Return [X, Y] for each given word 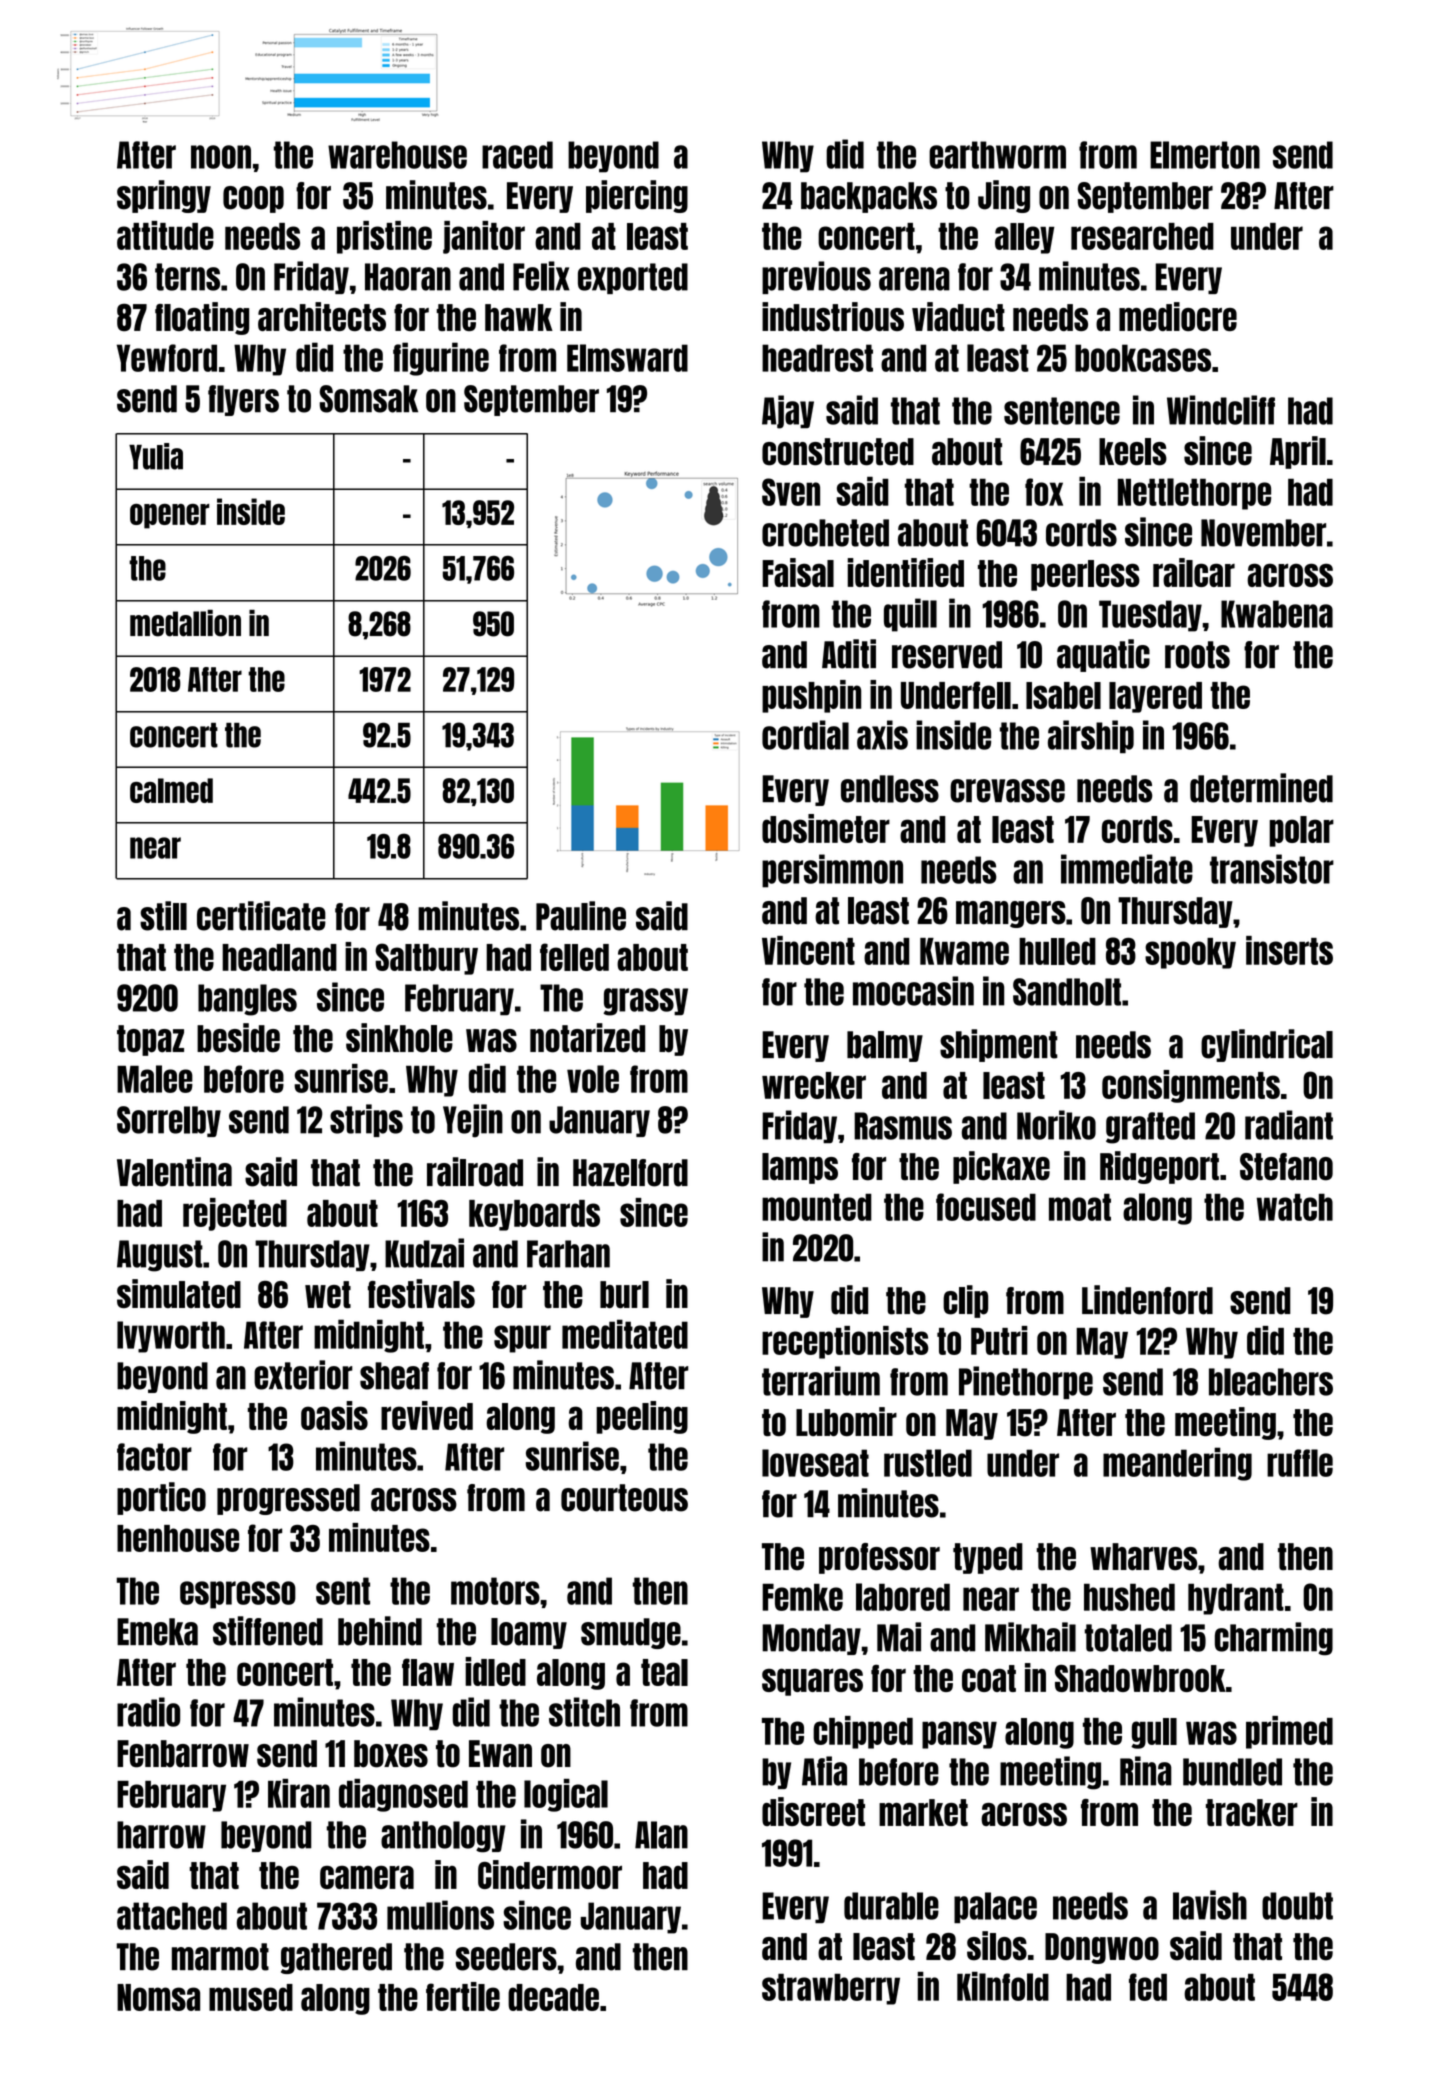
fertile [463, 1996]
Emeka [157, 1632]
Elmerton [1205, 155]
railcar [1194, 572]
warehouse [397, 155]
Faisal [798, 572]
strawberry [831, 1989]
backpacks [869, 197]
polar [1301, 831]
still [163, 916]
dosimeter [826, 828]
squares [812, 1682]
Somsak [369, 399]
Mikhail [1030, 1637]
